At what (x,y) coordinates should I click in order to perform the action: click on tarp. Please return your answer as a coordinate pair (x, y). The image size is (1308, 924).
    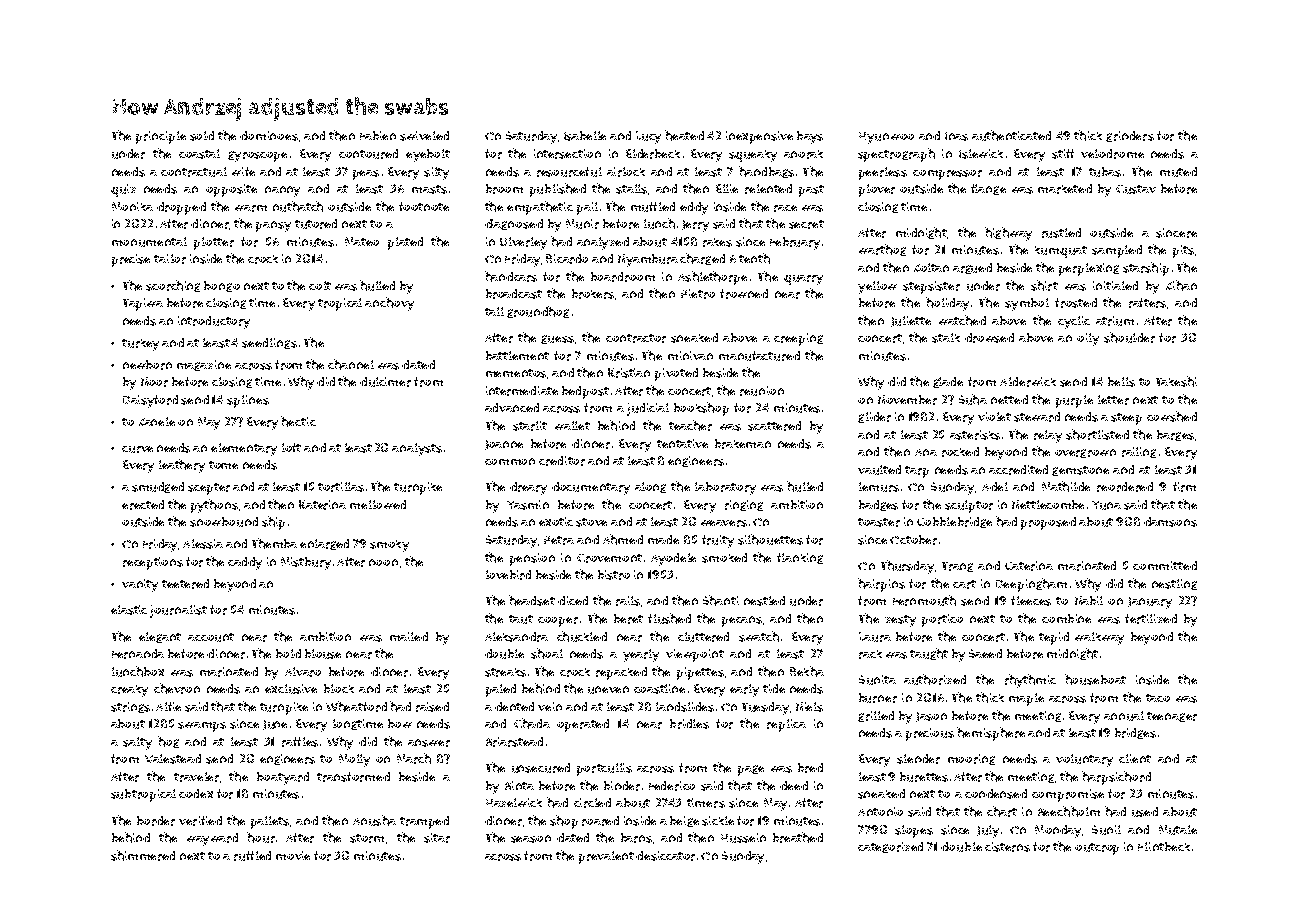
    Looking at the image, I should click on (917, 472).
